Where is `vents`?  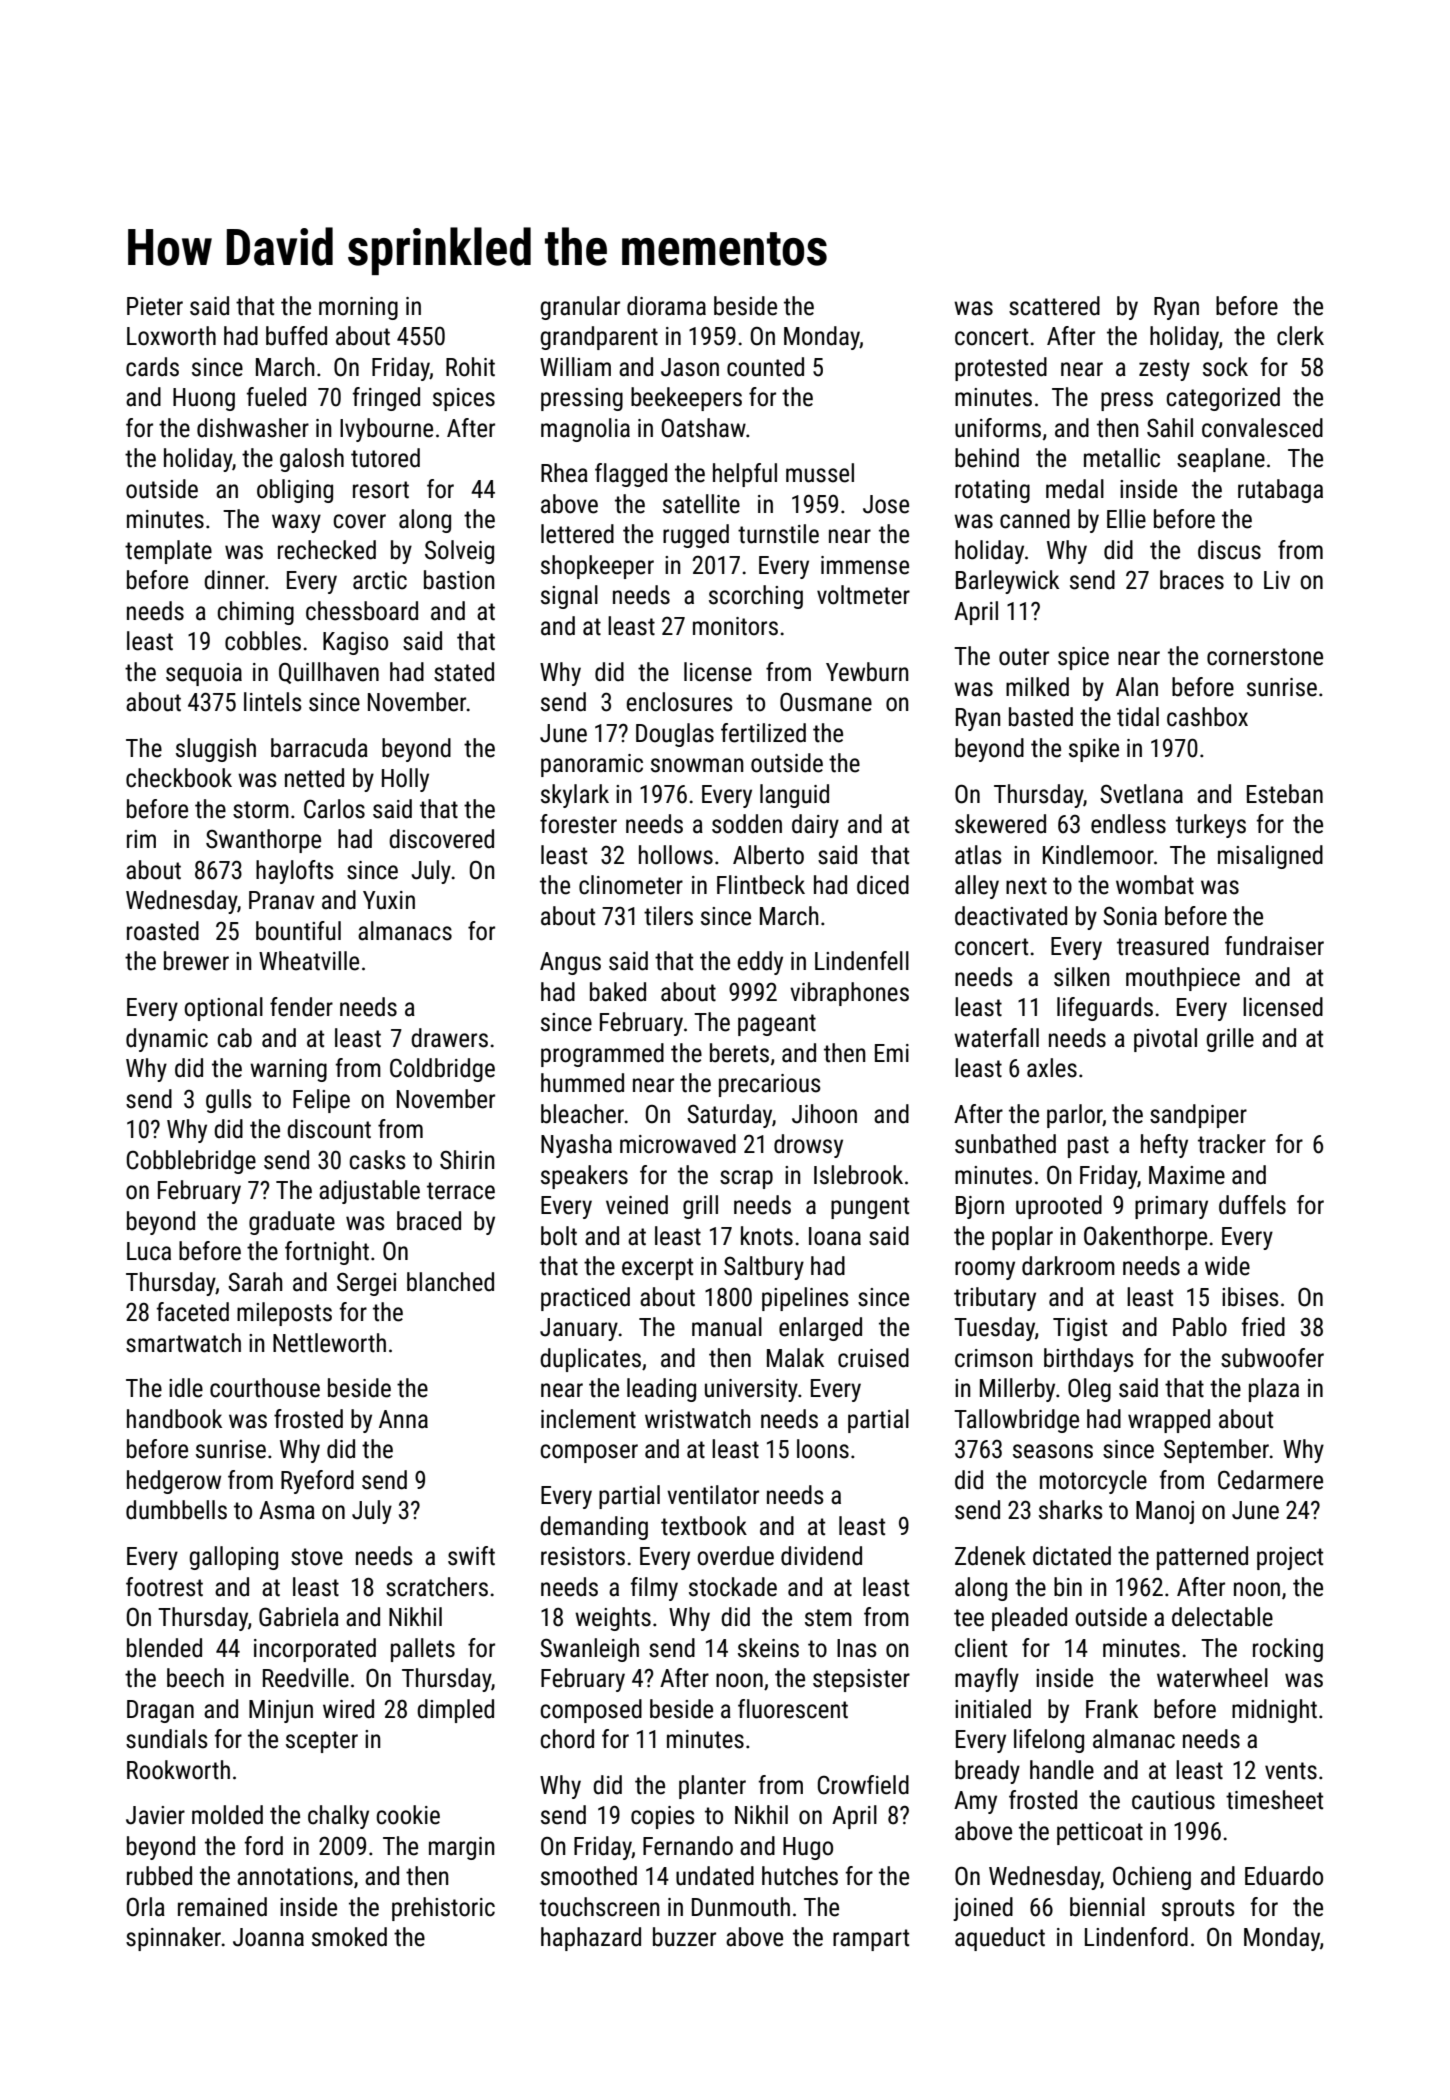 vents is located at coordinates (1291, 1771).
